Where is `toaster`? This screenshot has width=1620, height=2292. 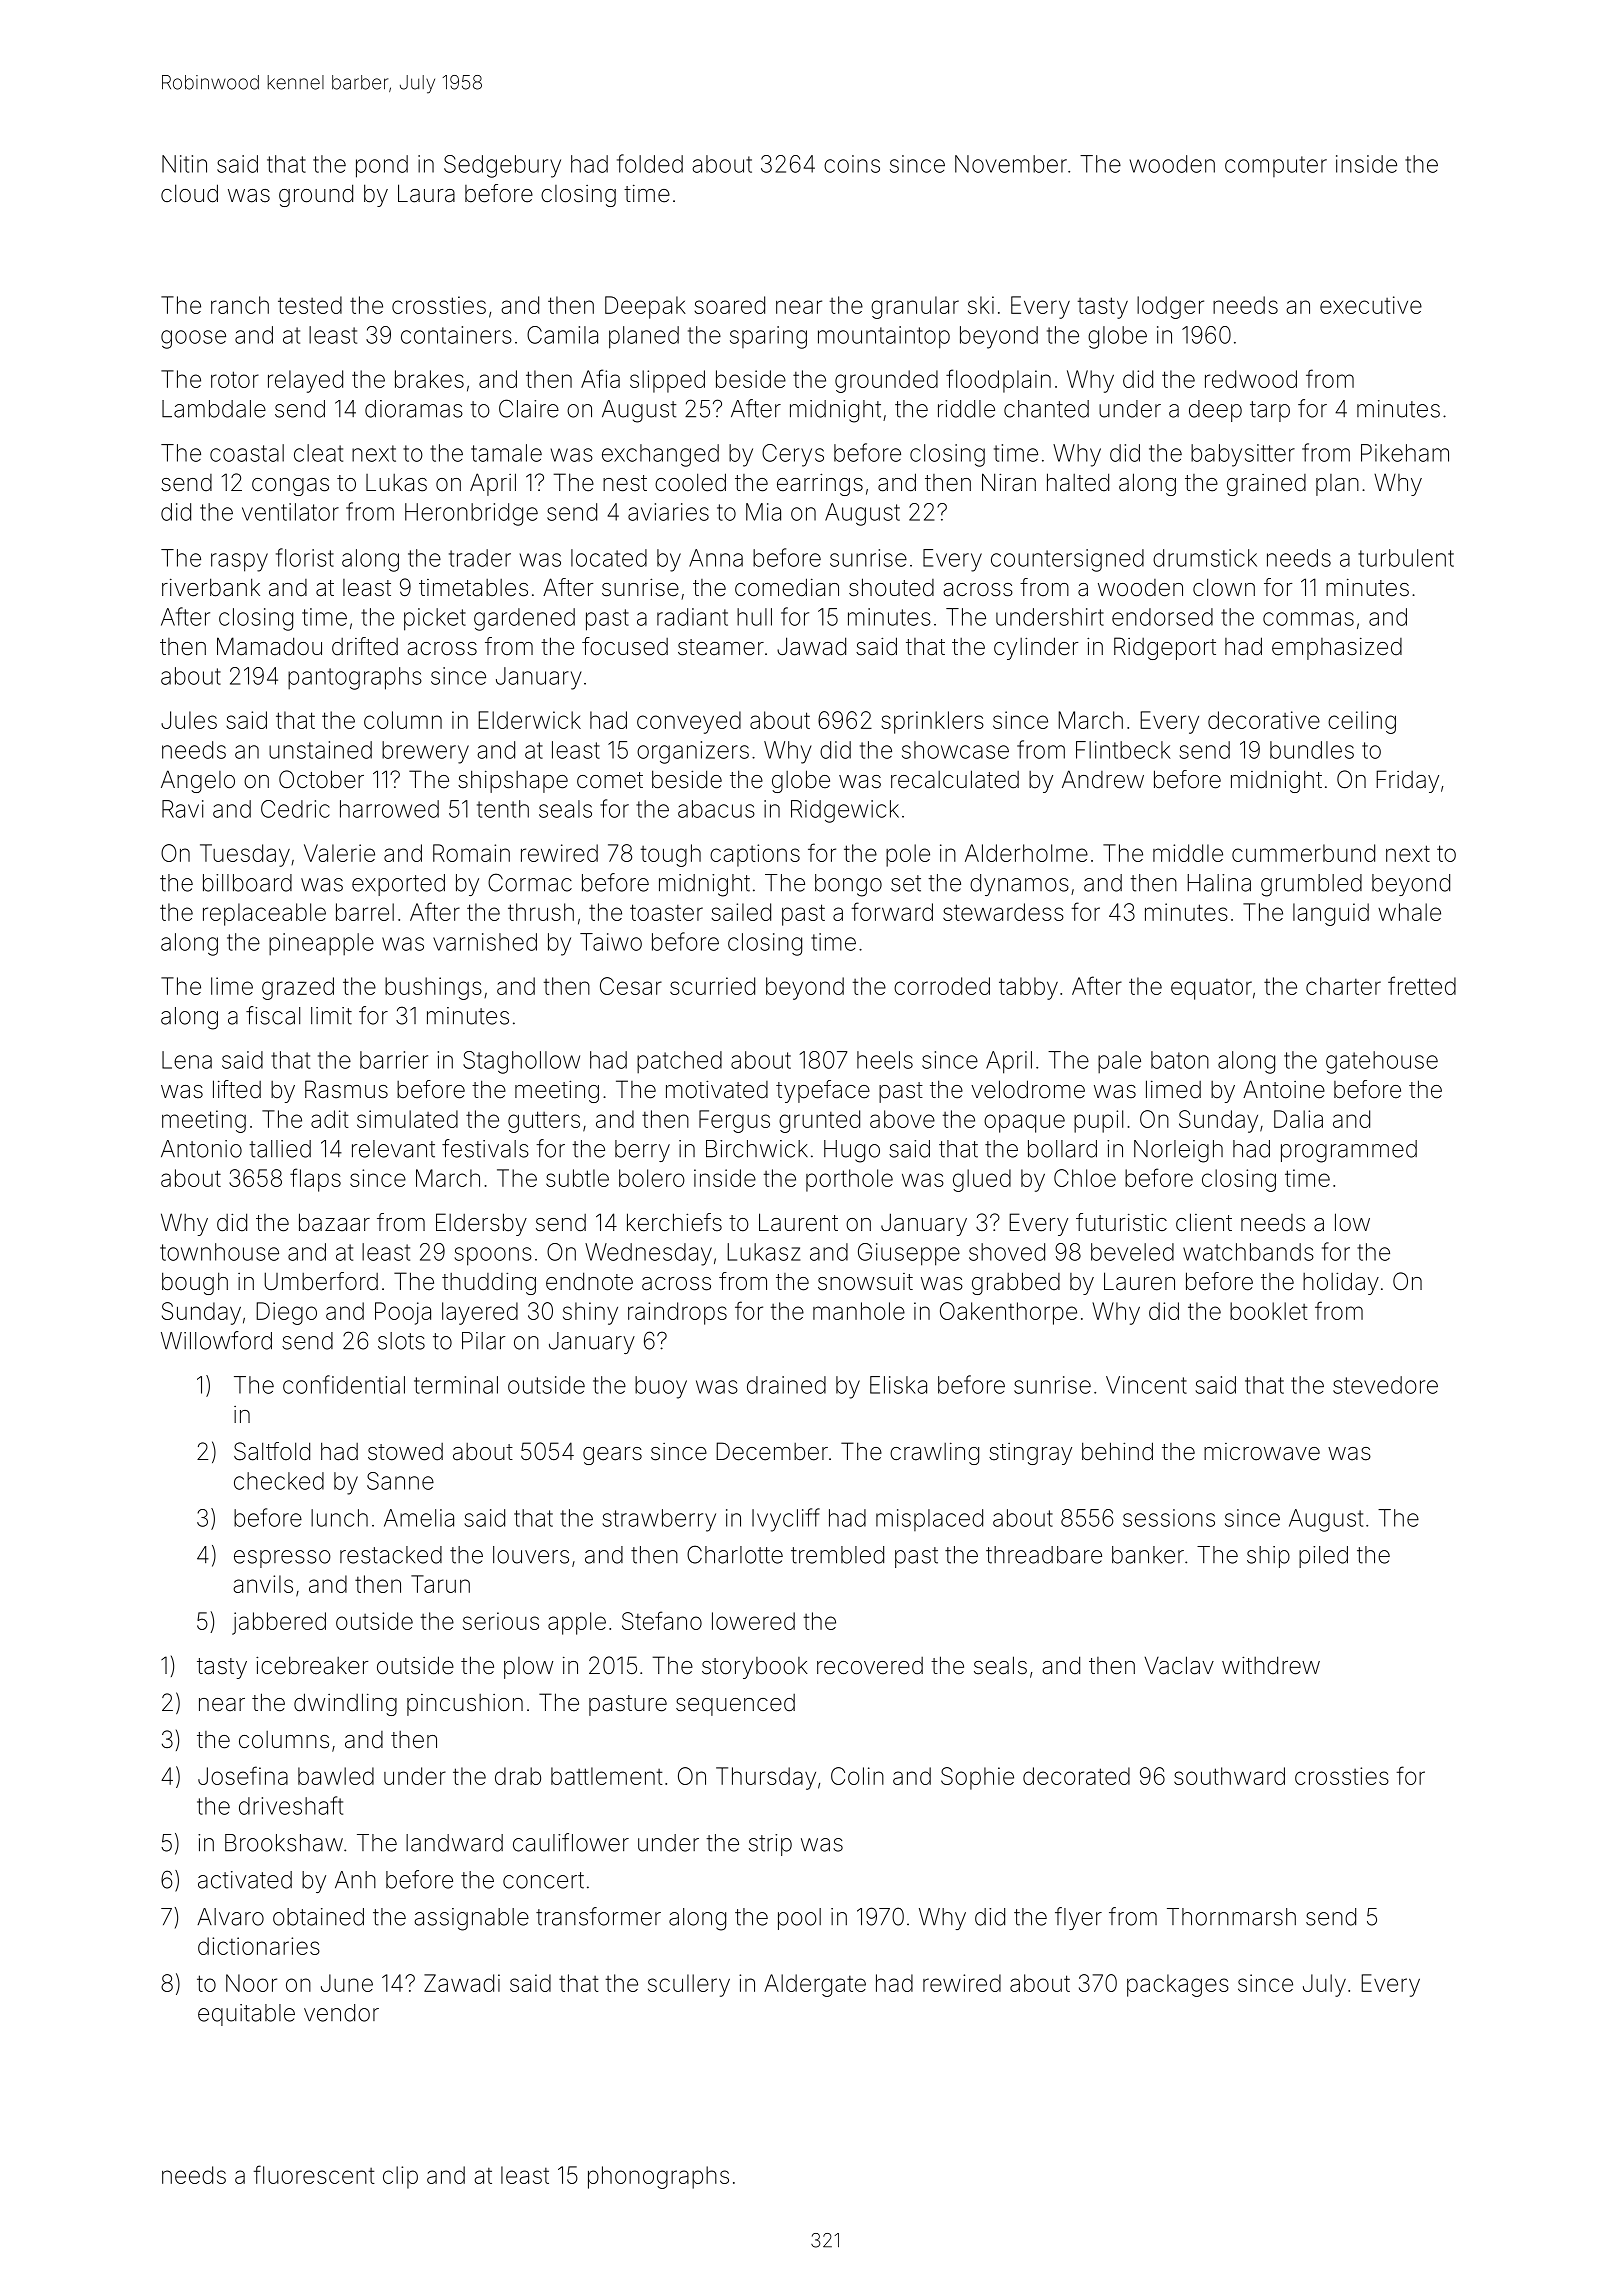
toaster is located at coordinates (666, 912).
